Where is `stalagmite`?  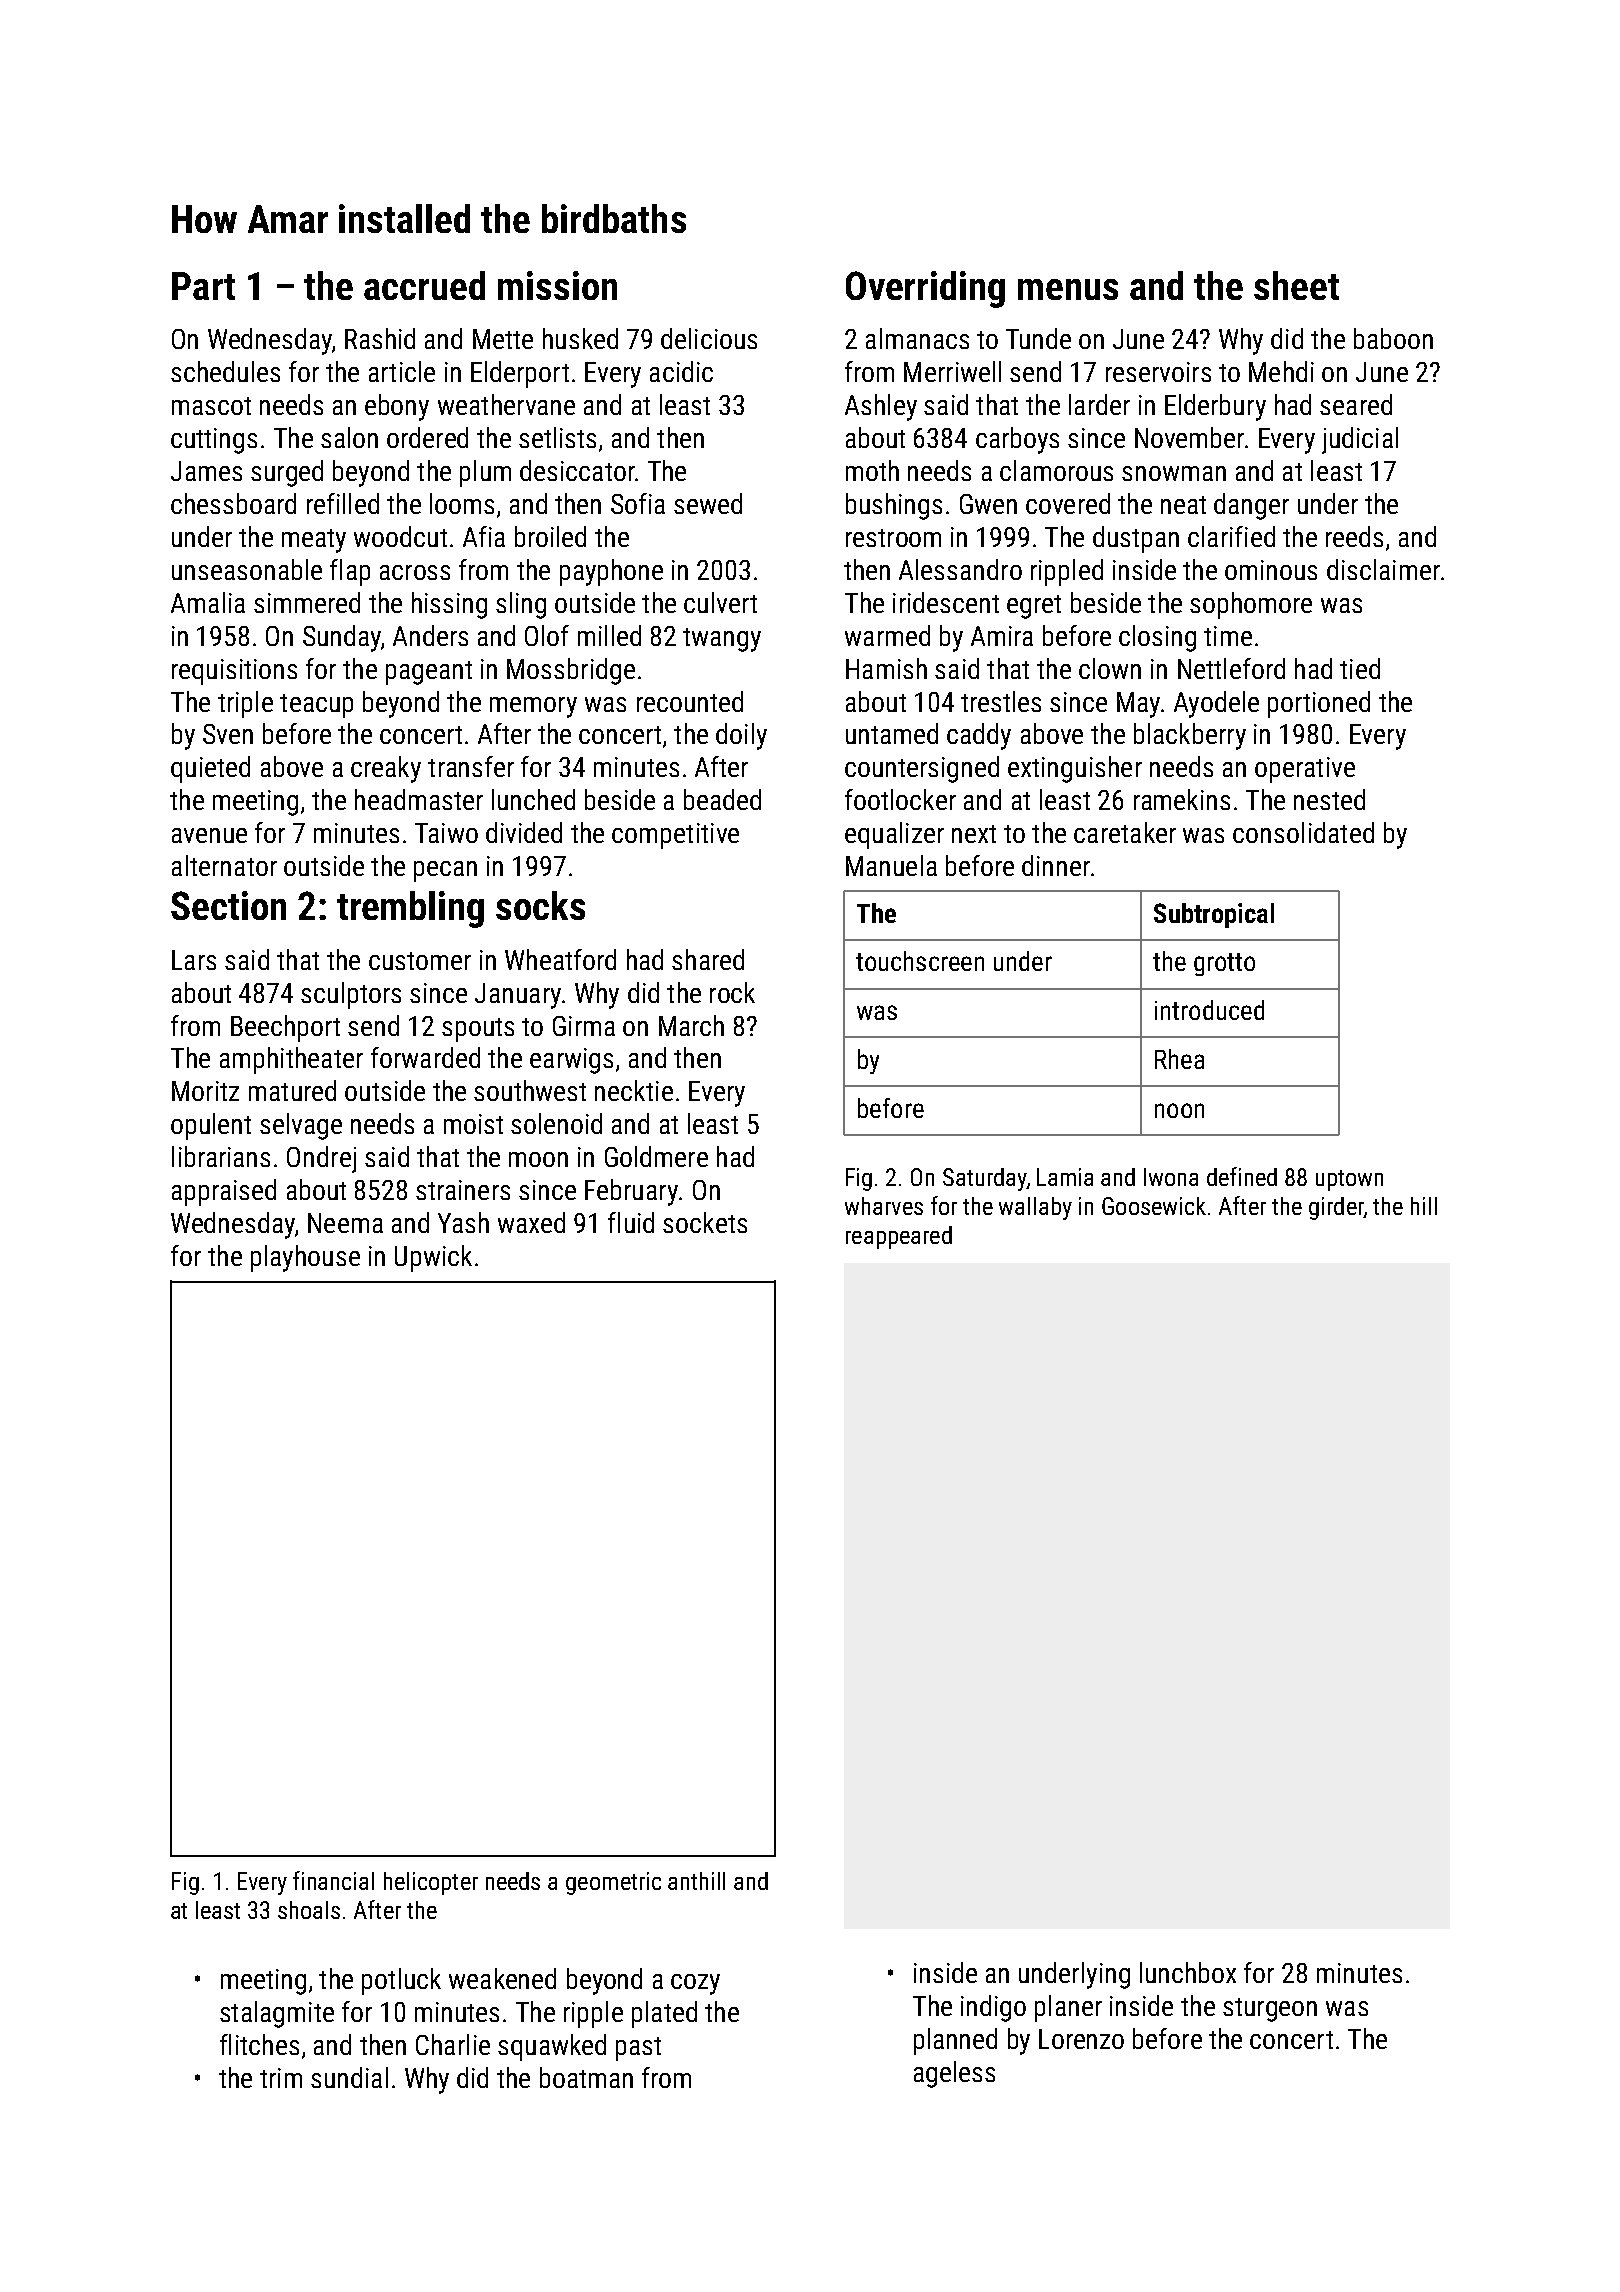
stalagmite is located at coordinates (277, 2014).
